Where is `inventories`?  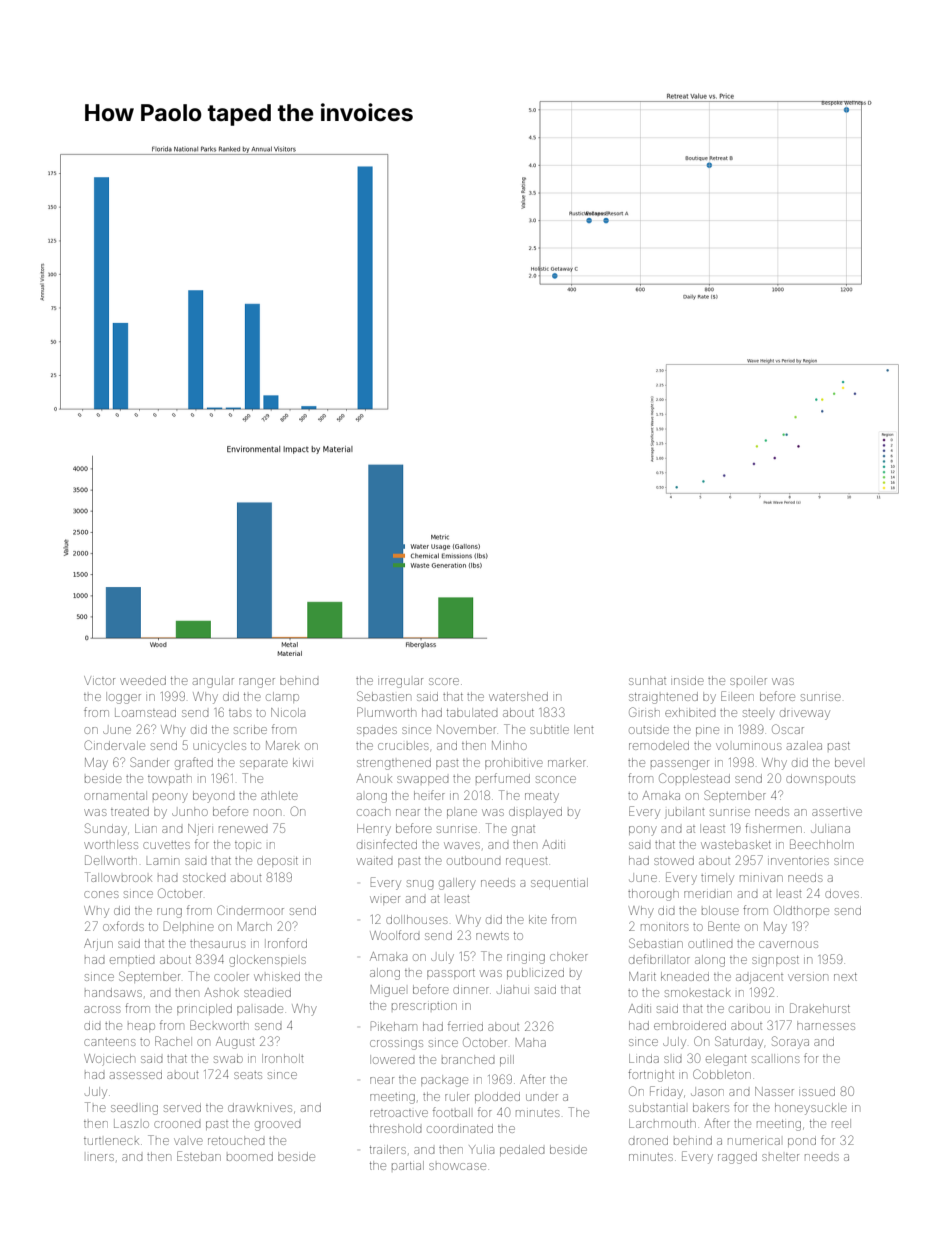 inventories is located at coordinates (798, 861).
